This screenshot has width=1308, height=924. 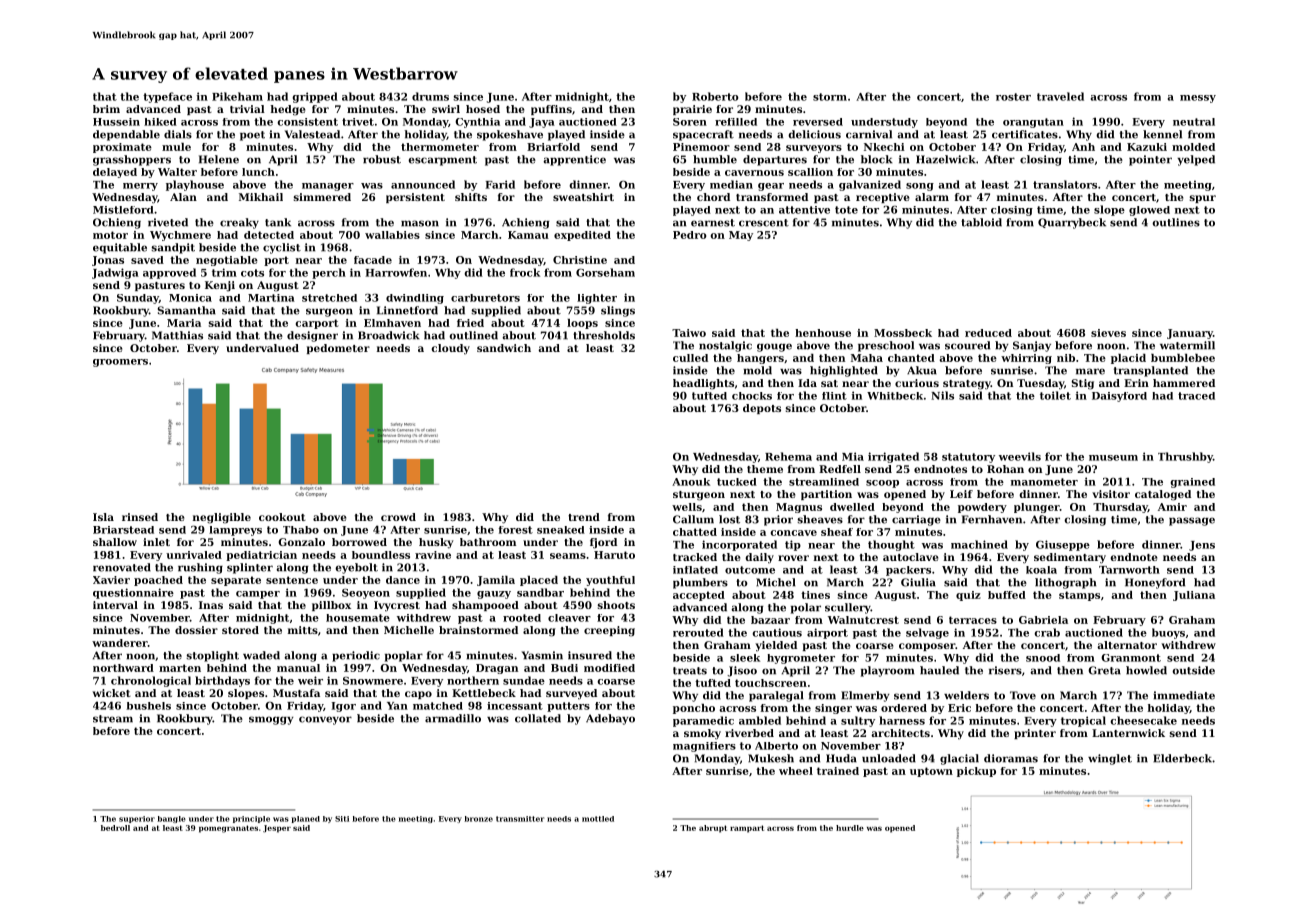 What do you see at coordinates (1108, 333) in the screenshot?
I see `sieves` at bounding box center [1108, 333].
